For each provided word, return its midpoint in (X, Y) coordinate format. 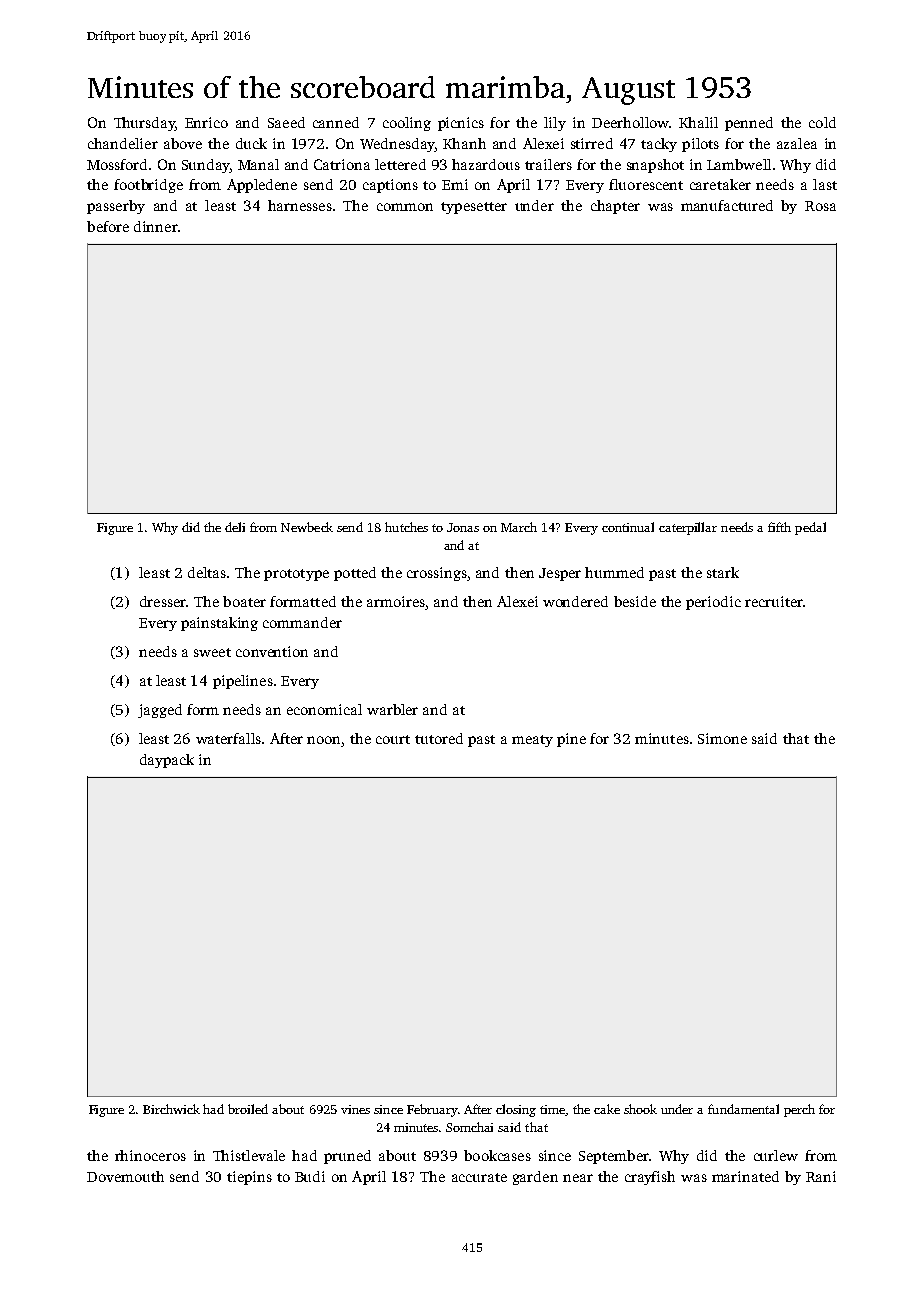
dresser (163, 601)
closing (516, 1110)
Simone (722, 738)
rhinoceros (150, 1155)
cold (822, 122)
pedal (810, 528)
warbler (392, 709)
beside (635, 601)
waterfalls (228, 738)
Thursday (144, 124)
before (108, 226)
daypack (167, 761)
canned (336, 122)
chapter (615, 207)
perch (799, 1110)
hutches (406, 527)
